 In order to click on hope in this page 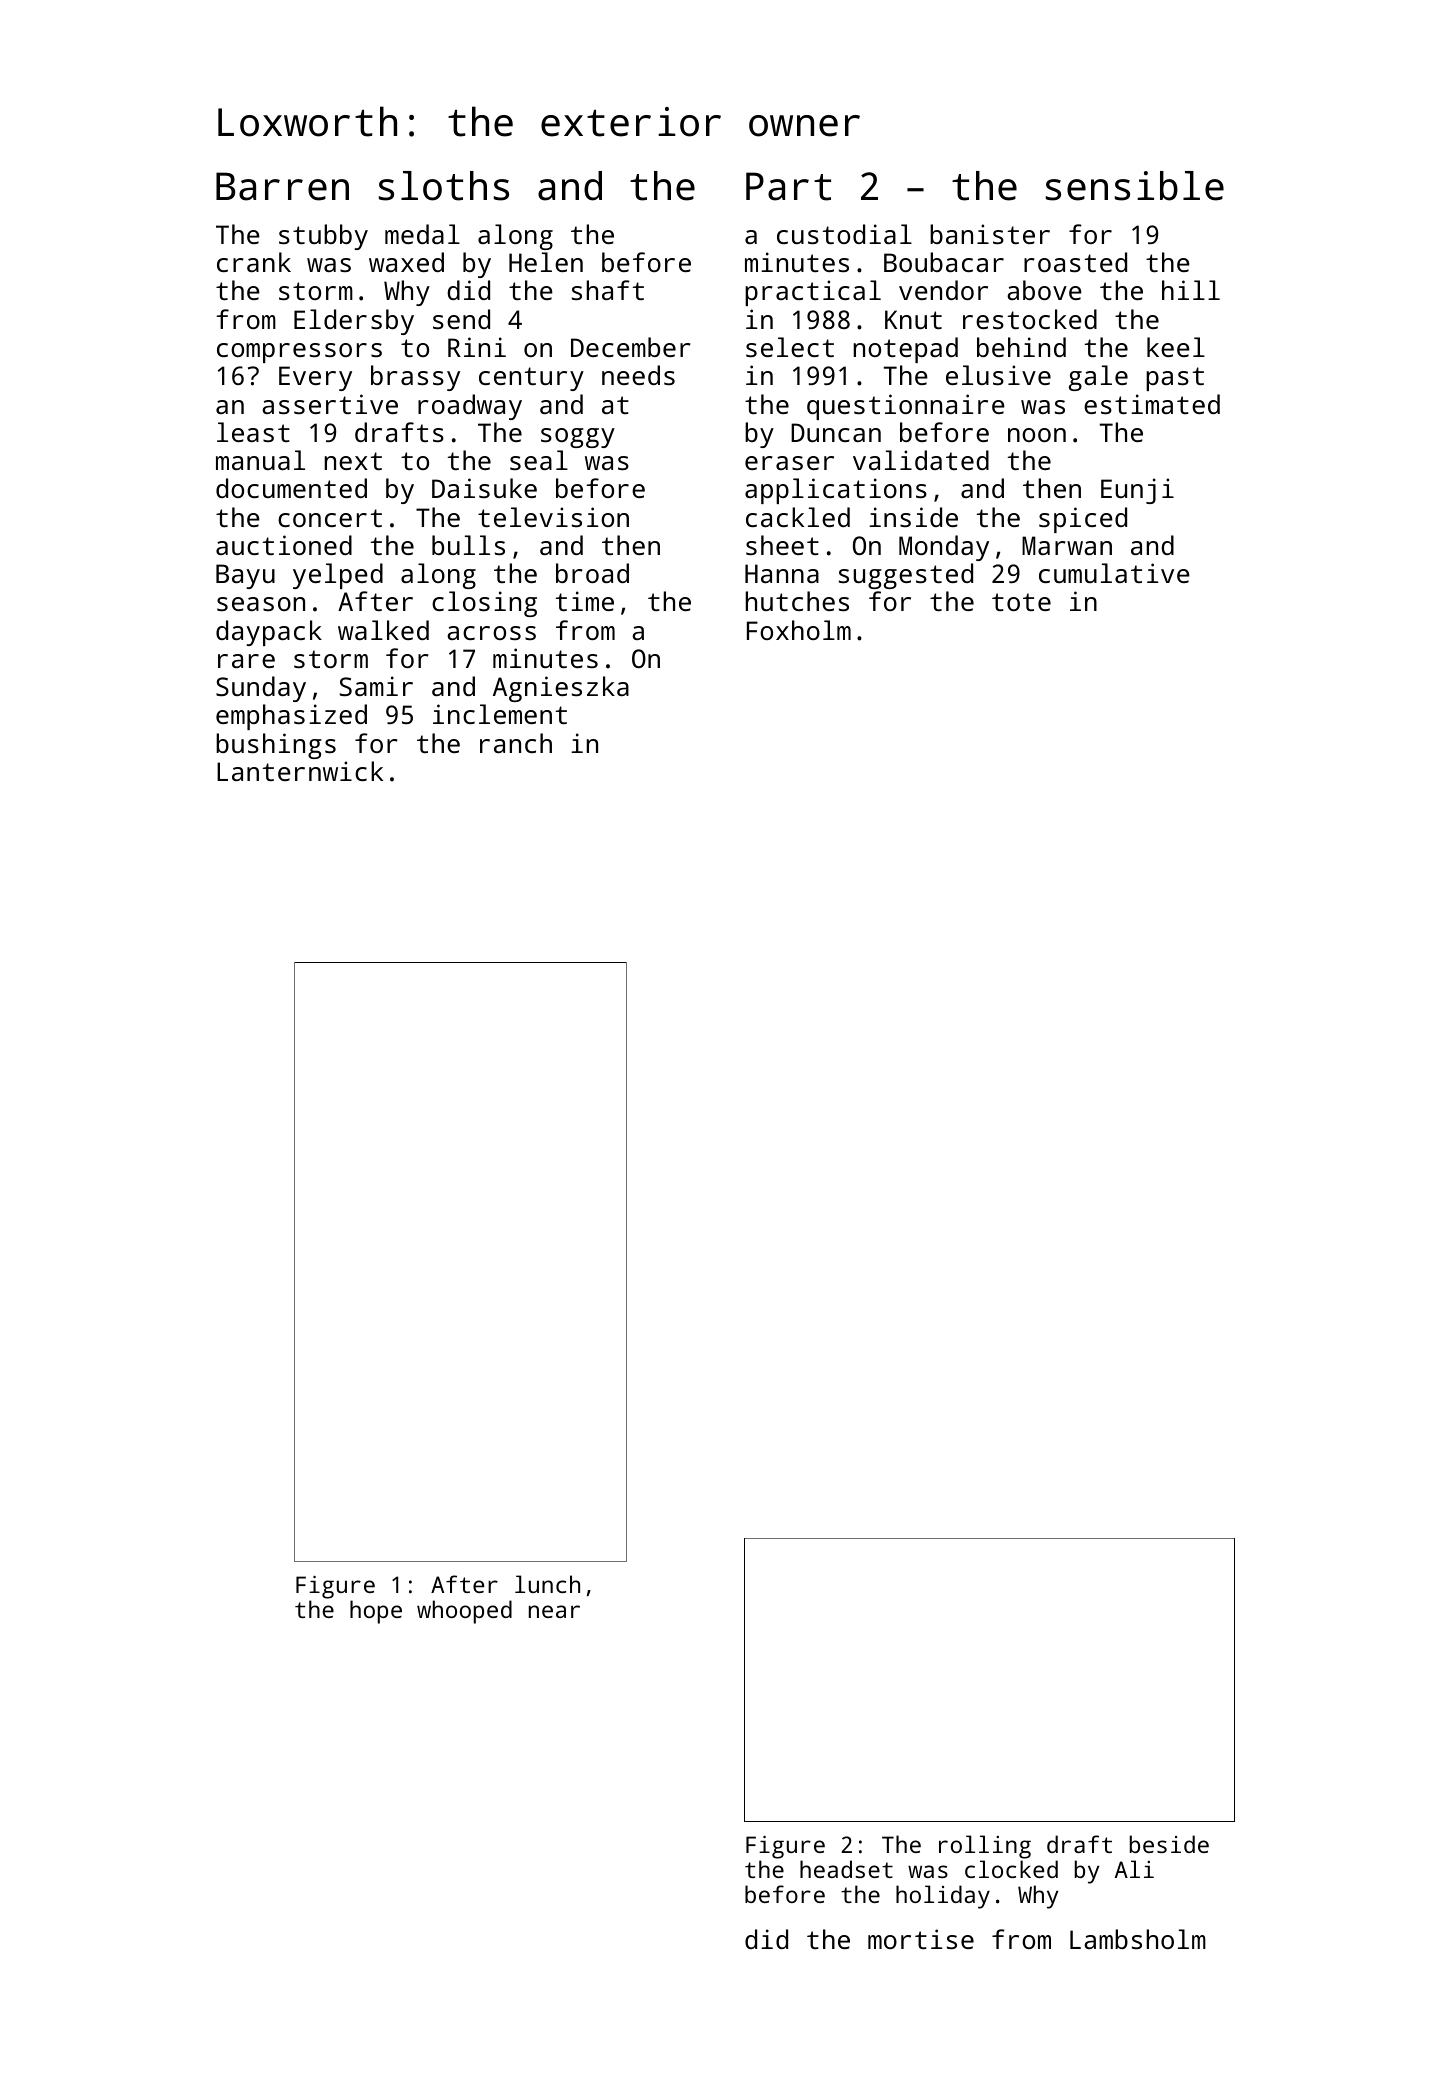, I will do `click(376, 1612)`.
